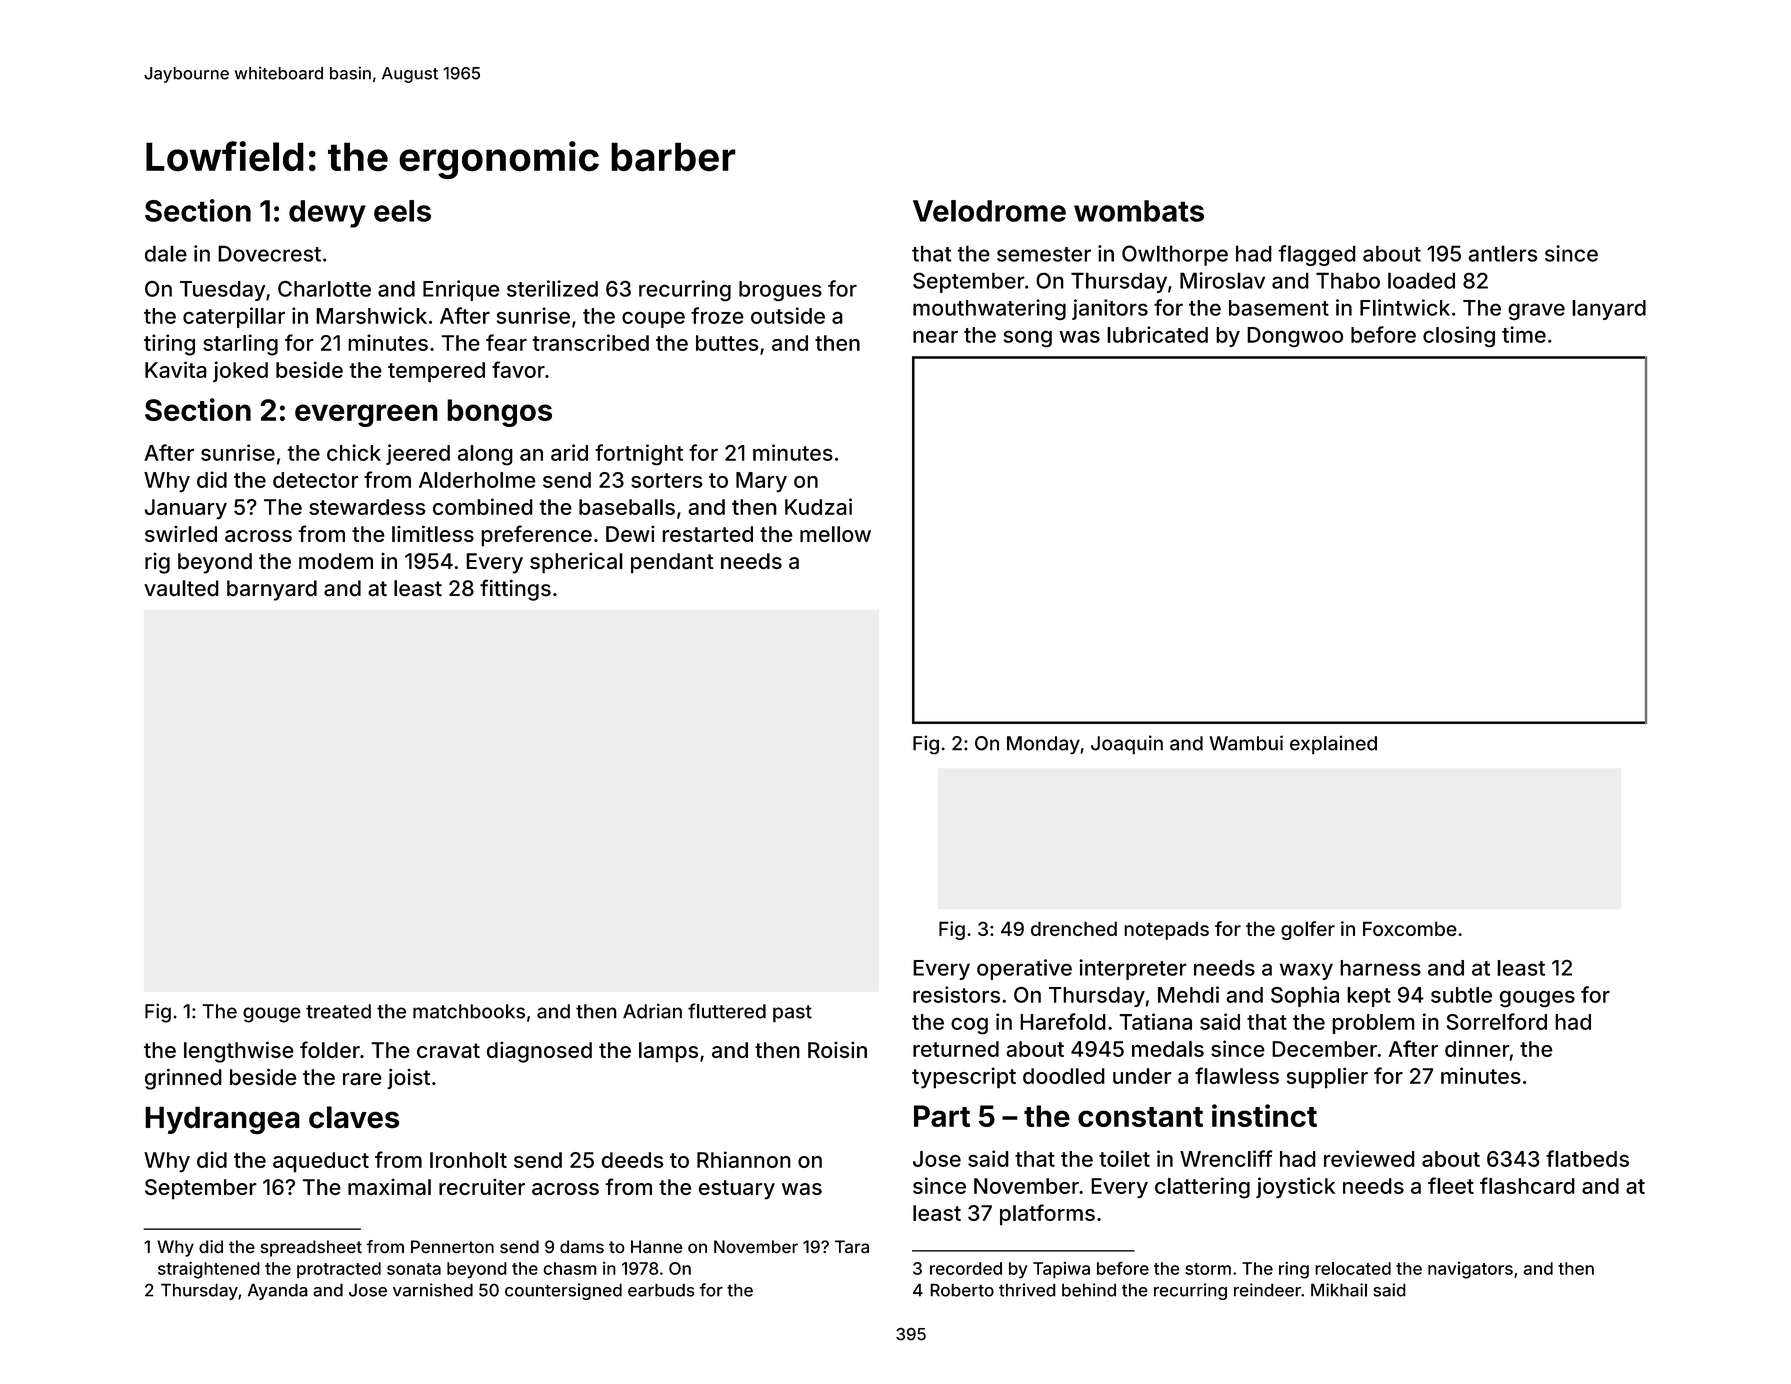 The height and width of the screenshot is (1384, 1791). I want to click on sterilized, so click(552, 288).
